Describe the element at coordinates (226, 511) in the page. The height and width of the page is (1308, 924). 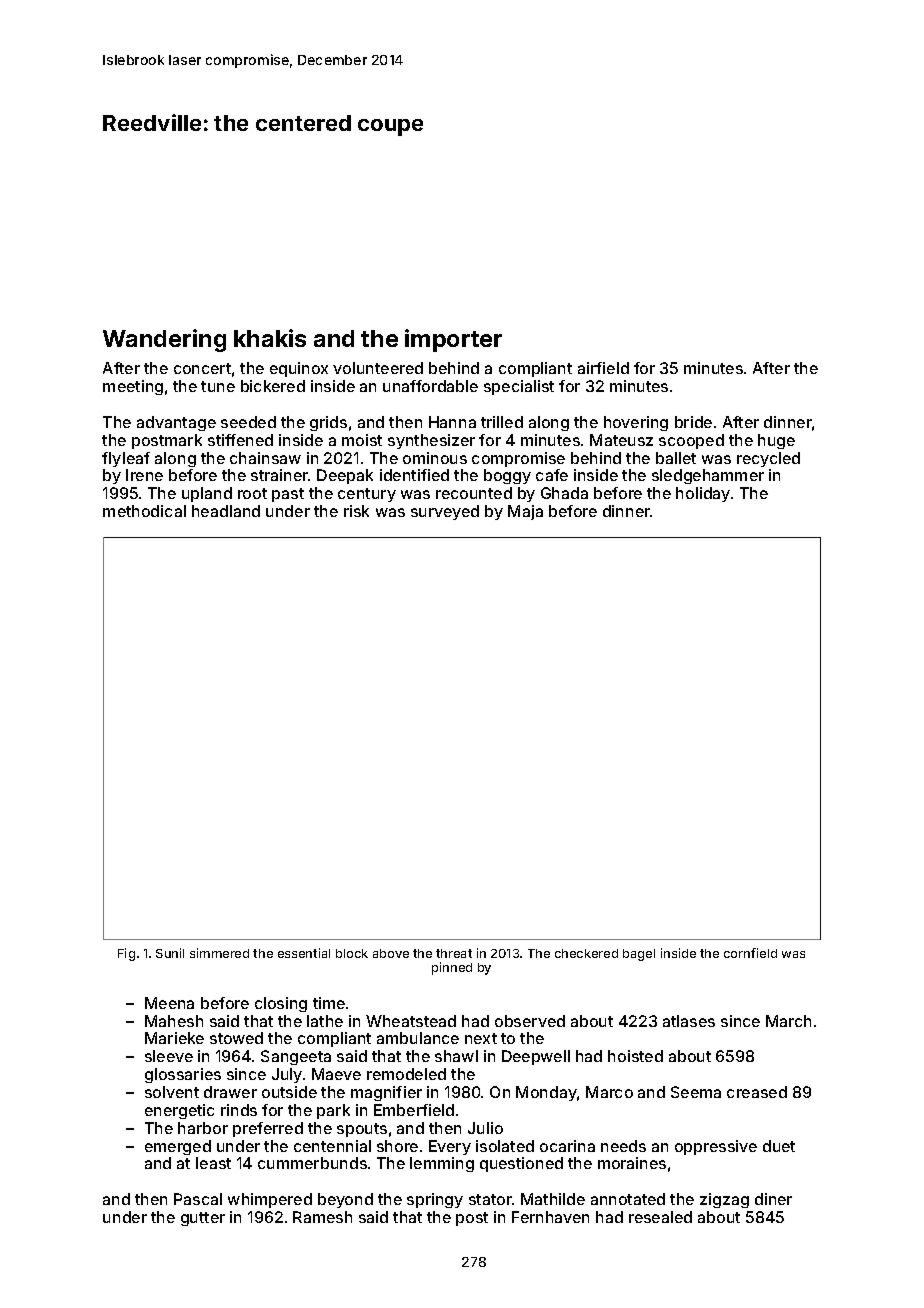
I see `headland` at that location.
